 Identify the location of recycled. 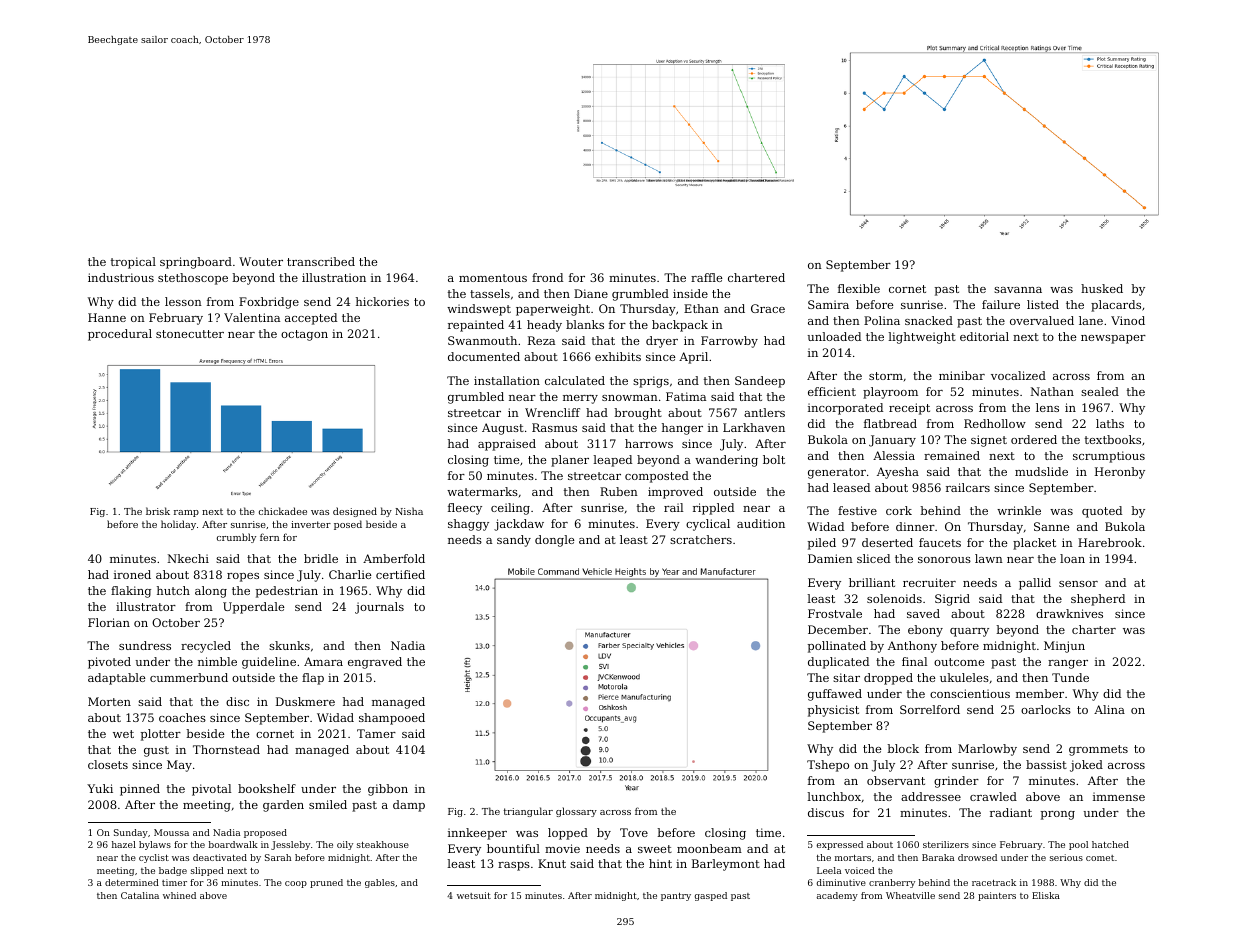
(206, 647).
